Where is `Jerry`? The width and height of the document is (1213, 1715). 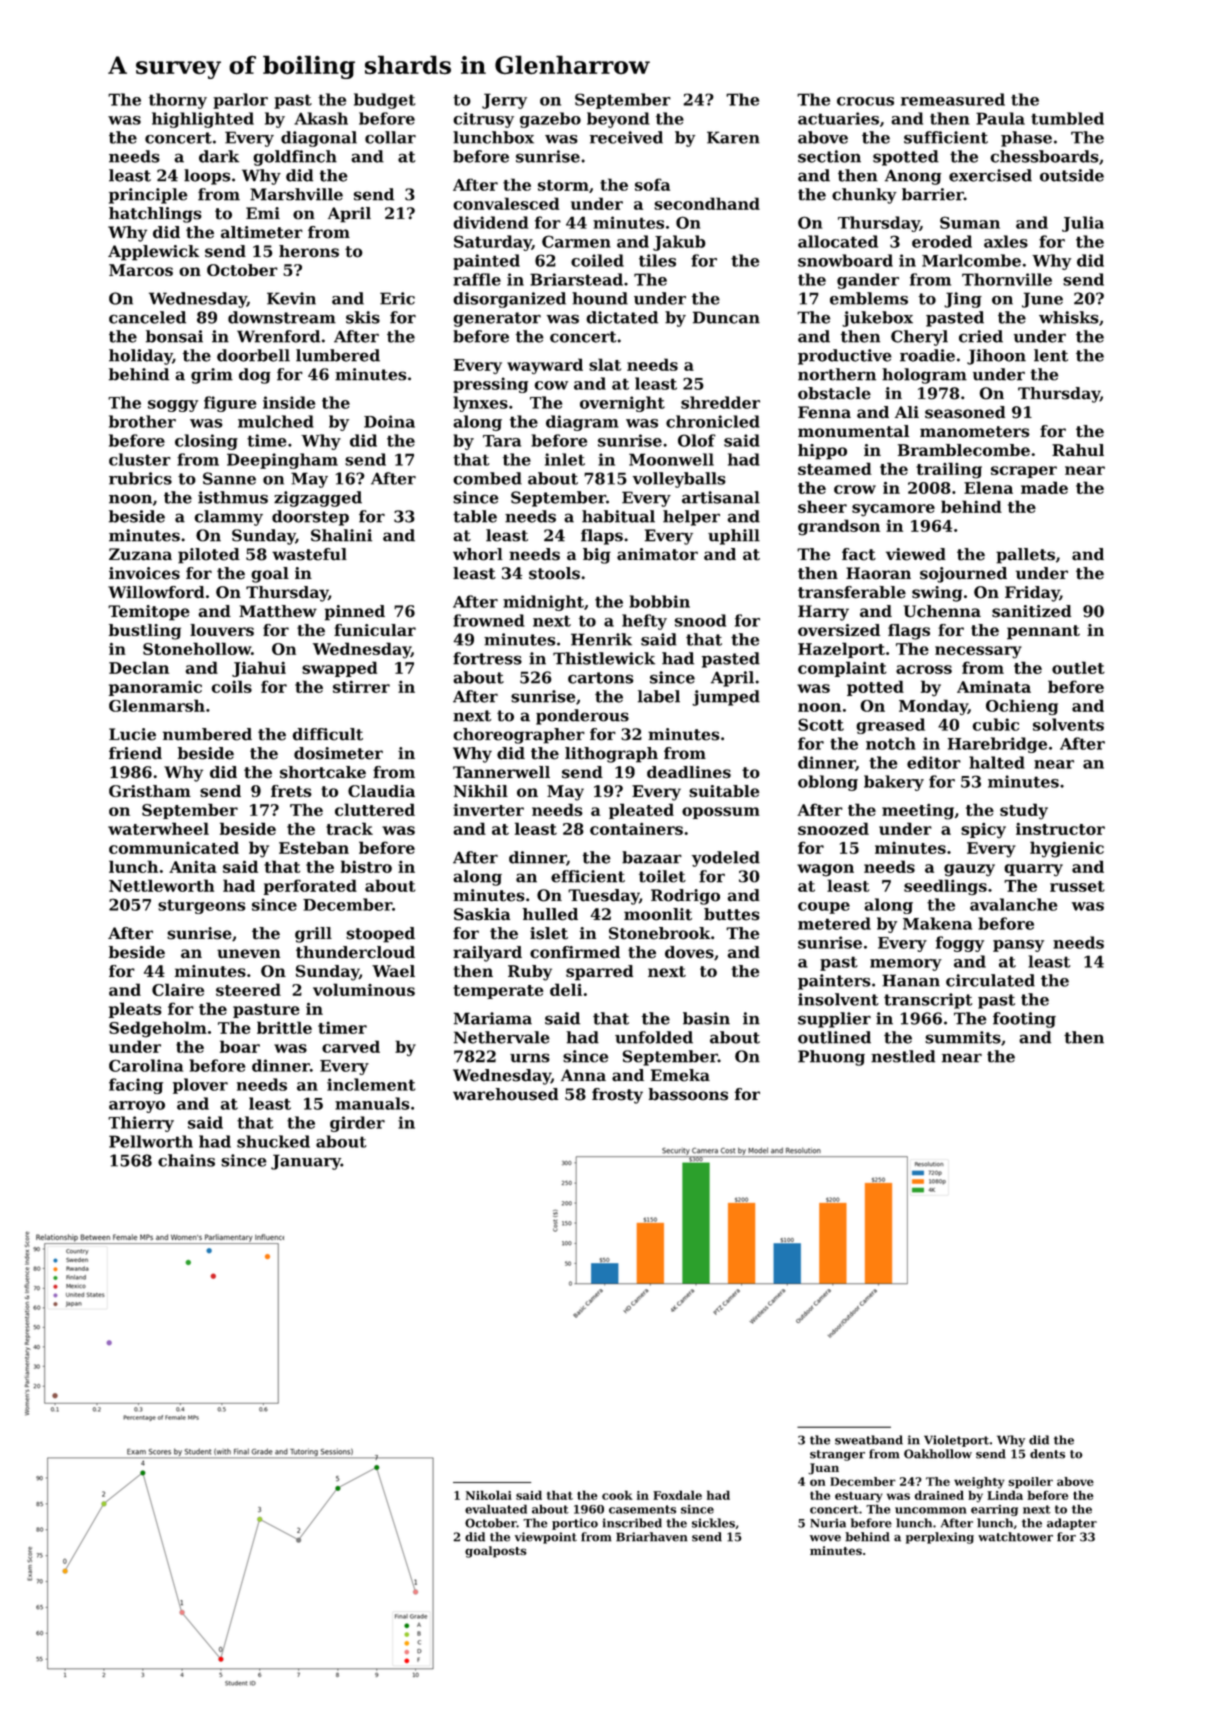 Jerry is located at coordinates (504, 101).
